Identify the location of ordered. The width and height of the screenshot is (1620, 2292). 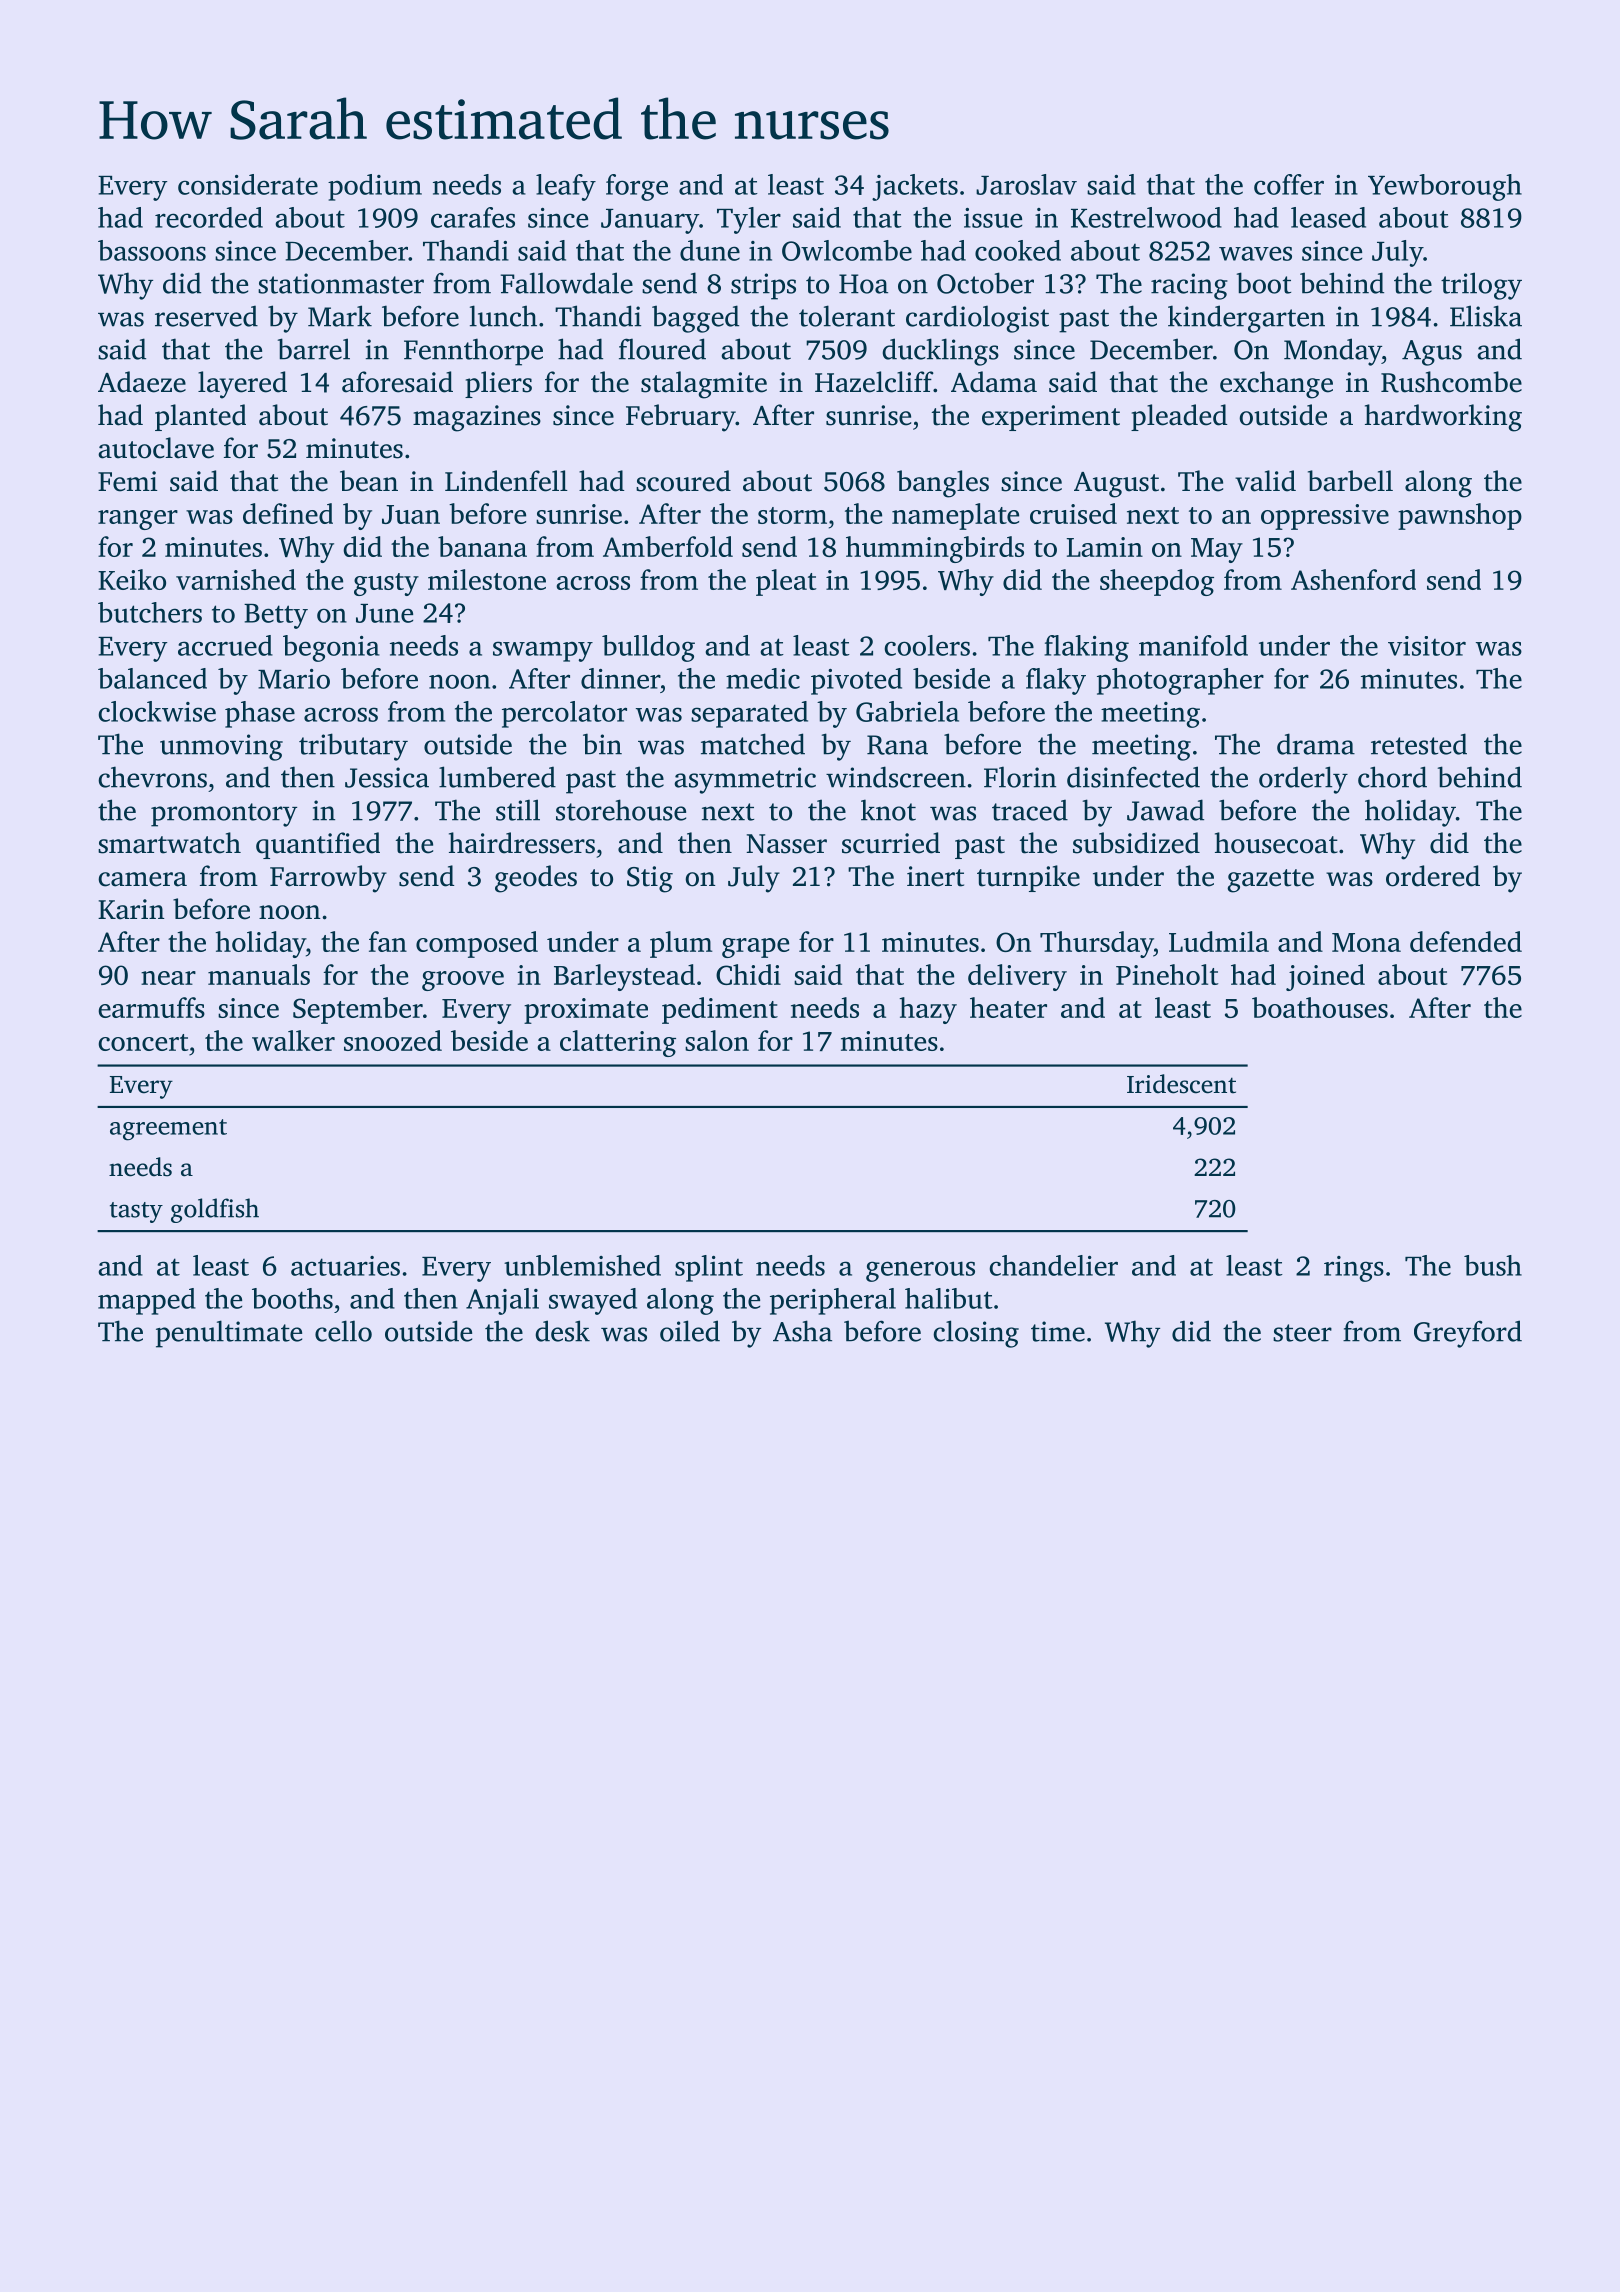
(1433, 876).
